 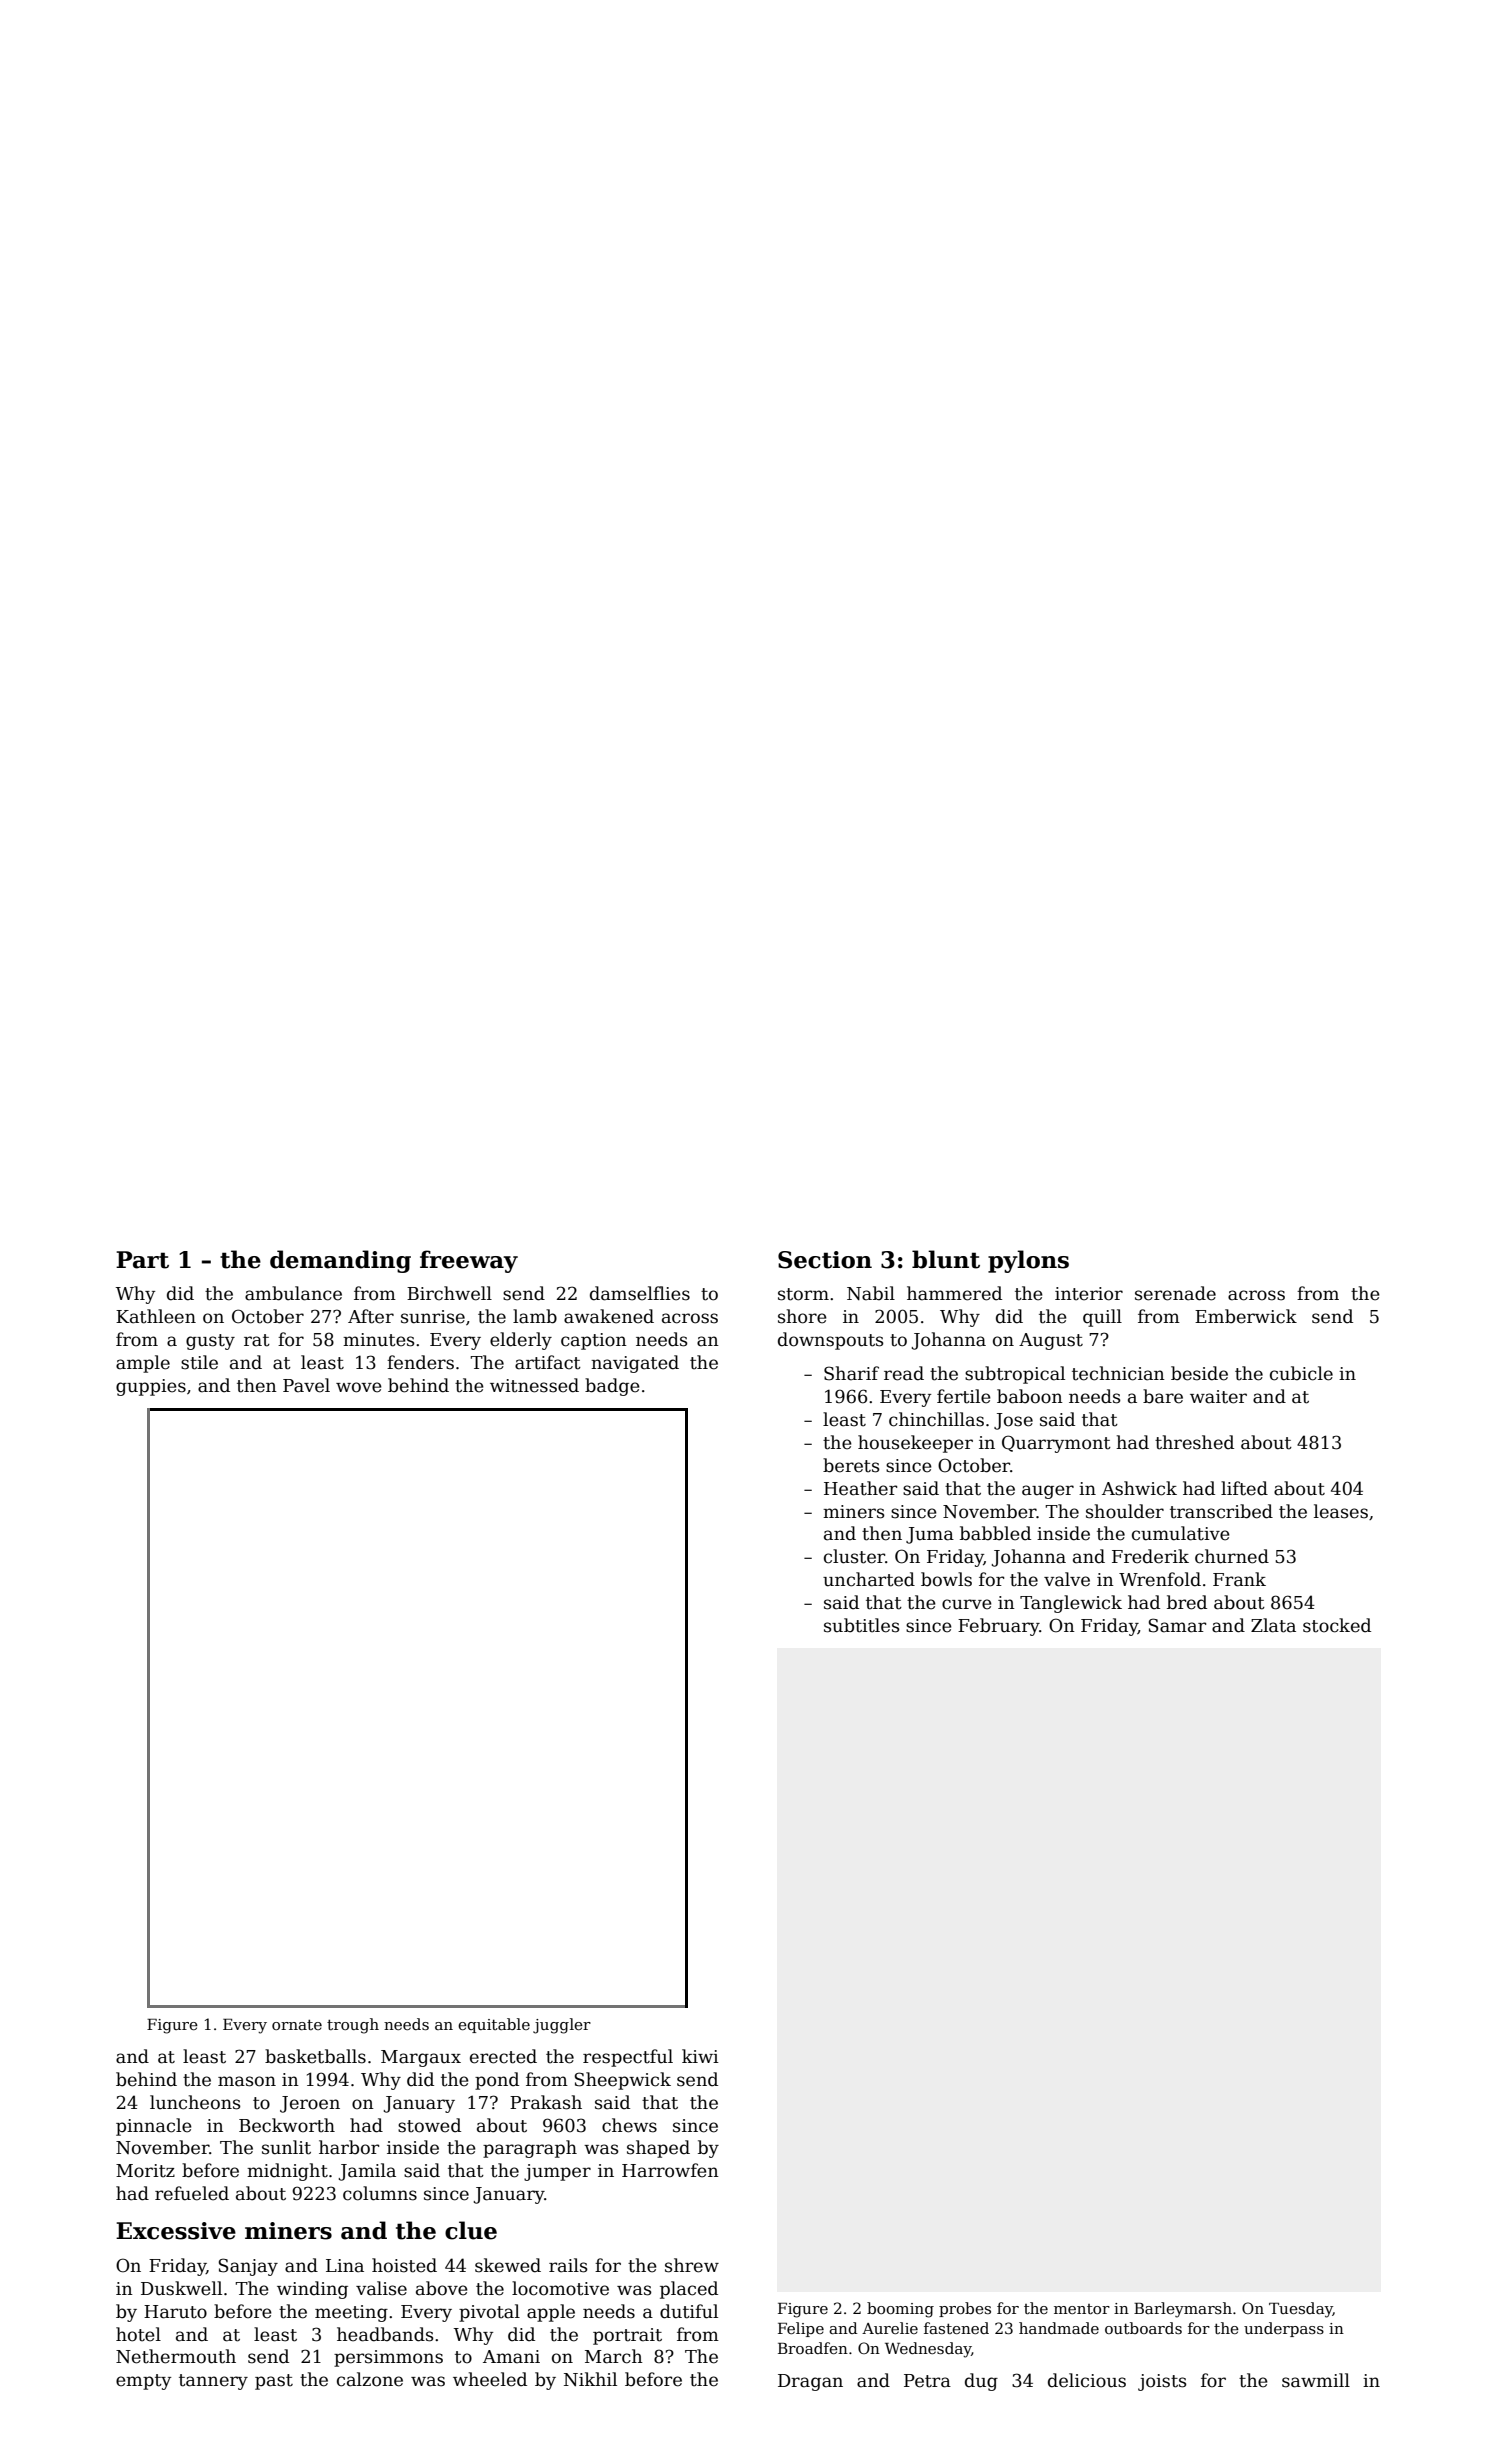 I want to click on February, so click(x=999, y=1627).
